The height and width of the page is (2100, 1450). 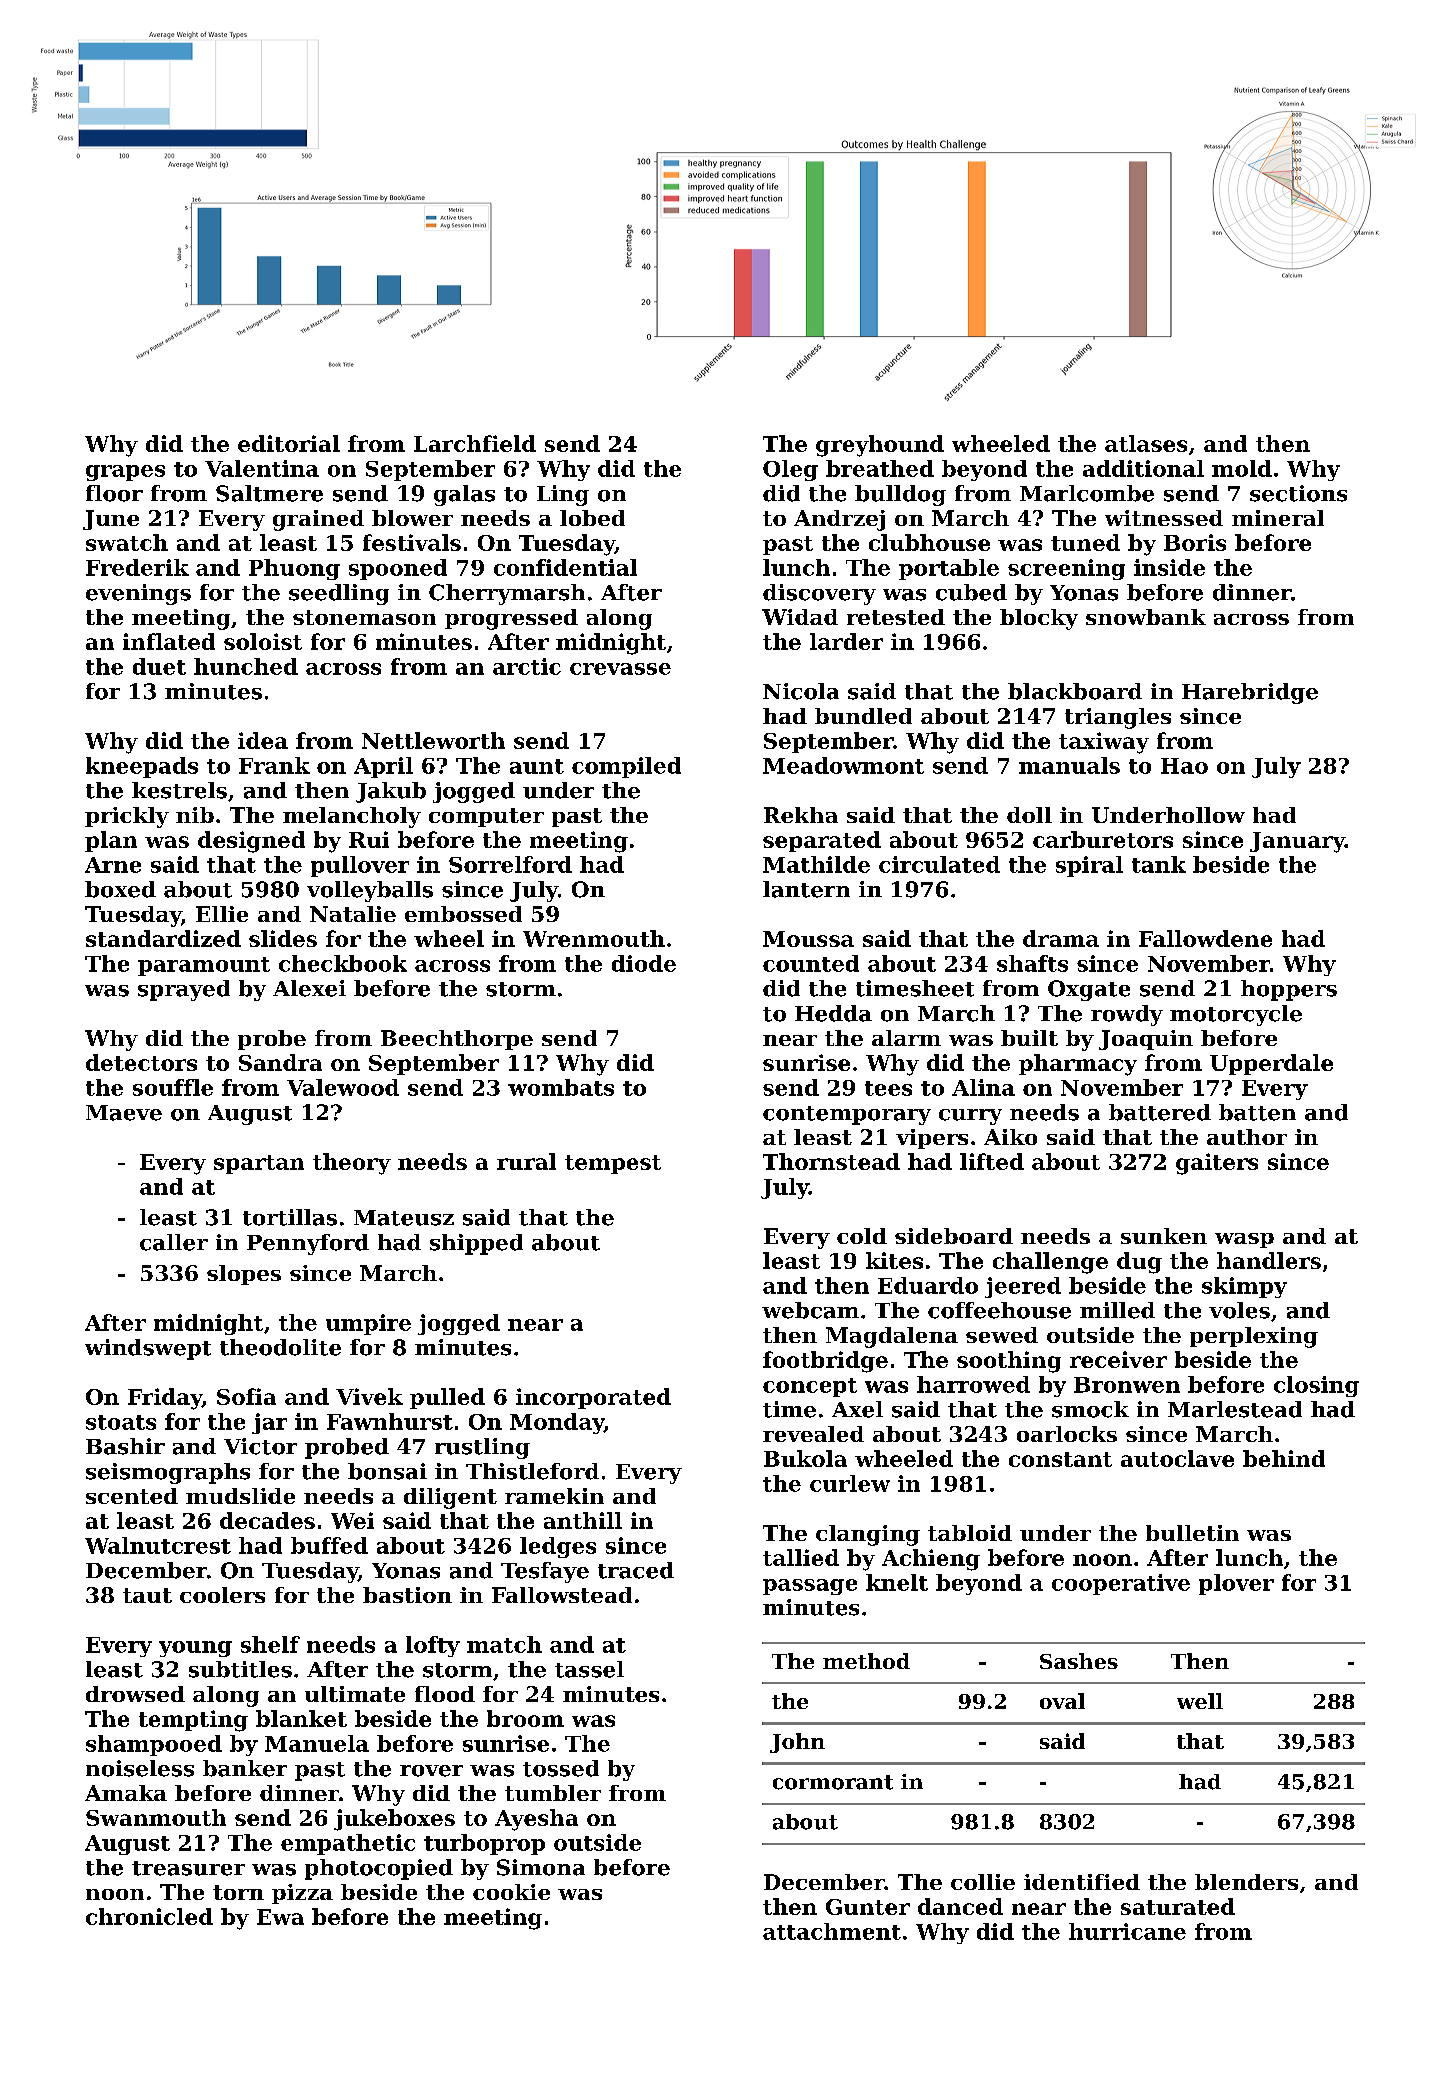 I want to click on swatch, so click(x=127, y=542).
